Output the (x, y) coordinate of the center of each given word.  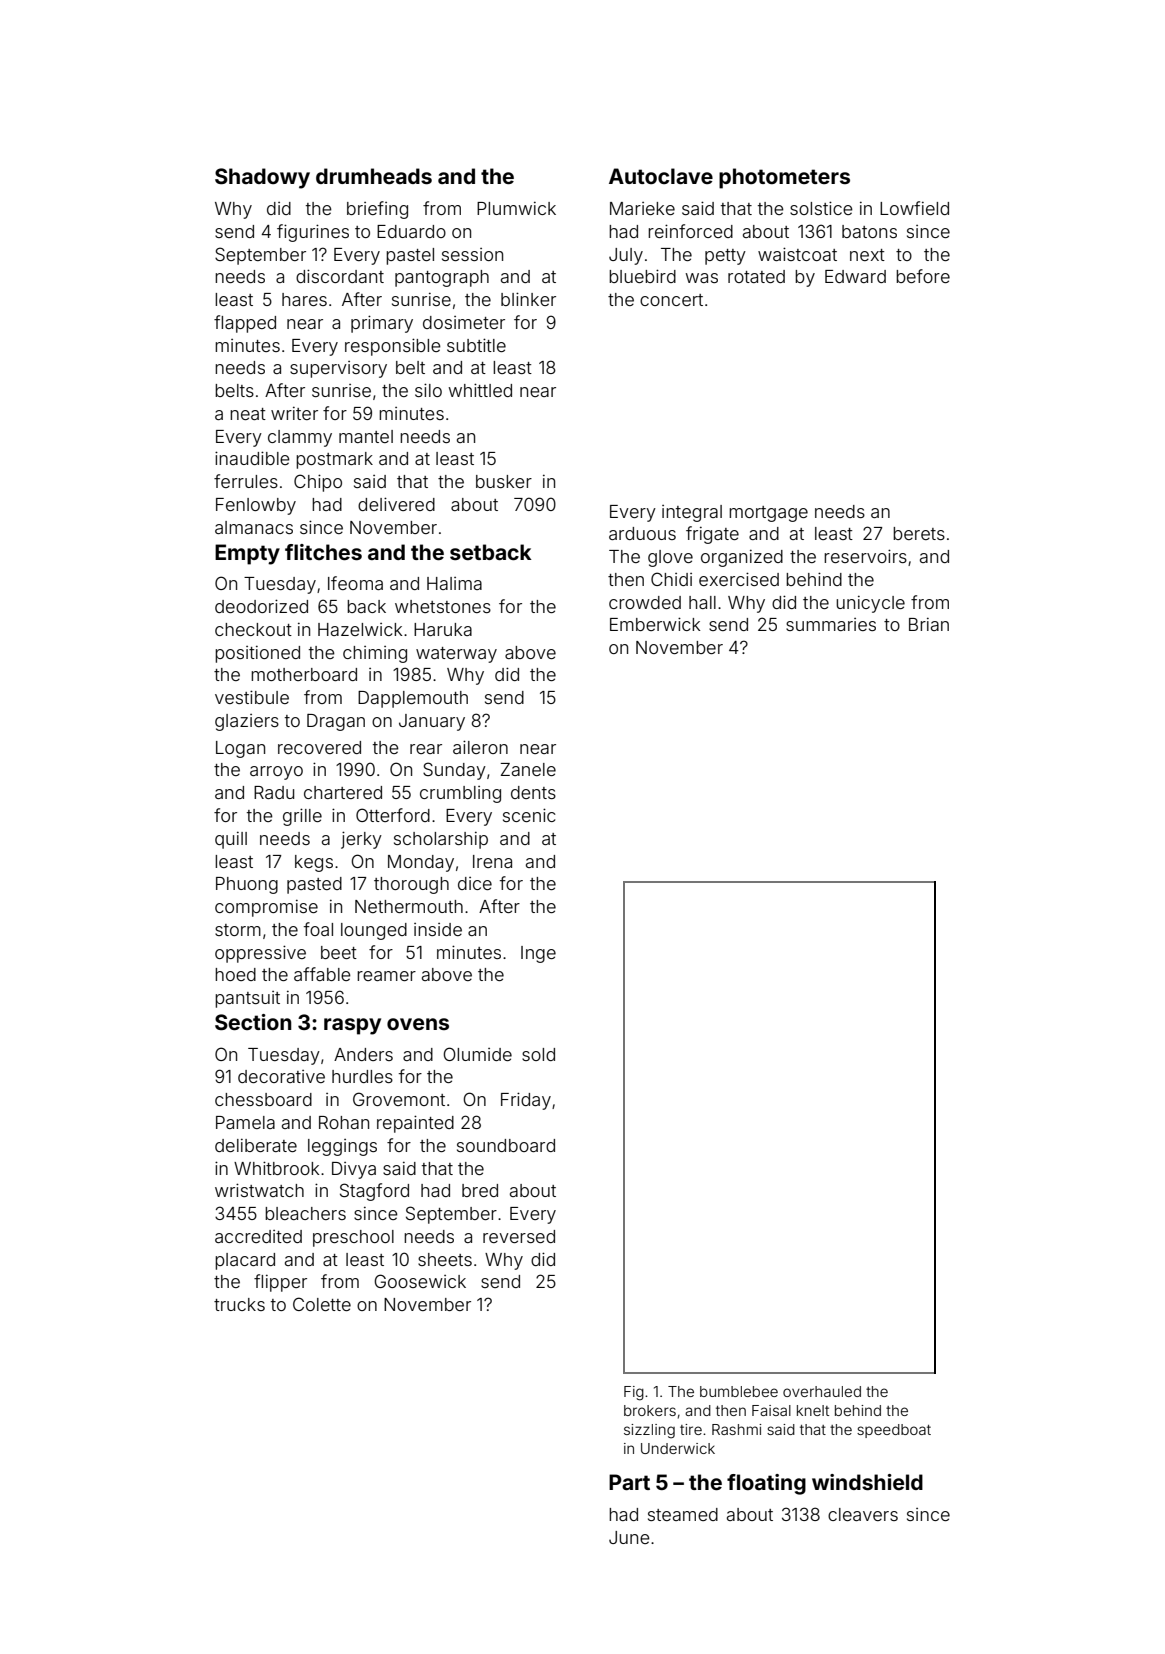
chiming (375, 654)
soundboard (506, 1145)
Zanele (528, 769)
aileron (480, 747)
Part (629, 1482)
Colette (322, 1304)
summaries (831, 624)
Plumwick (516, 208)
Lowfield (914, 208)
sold (538, 1054)
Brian (929, 624)
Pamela (245, 1122)
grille (302, 817)
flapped (245, 324)
